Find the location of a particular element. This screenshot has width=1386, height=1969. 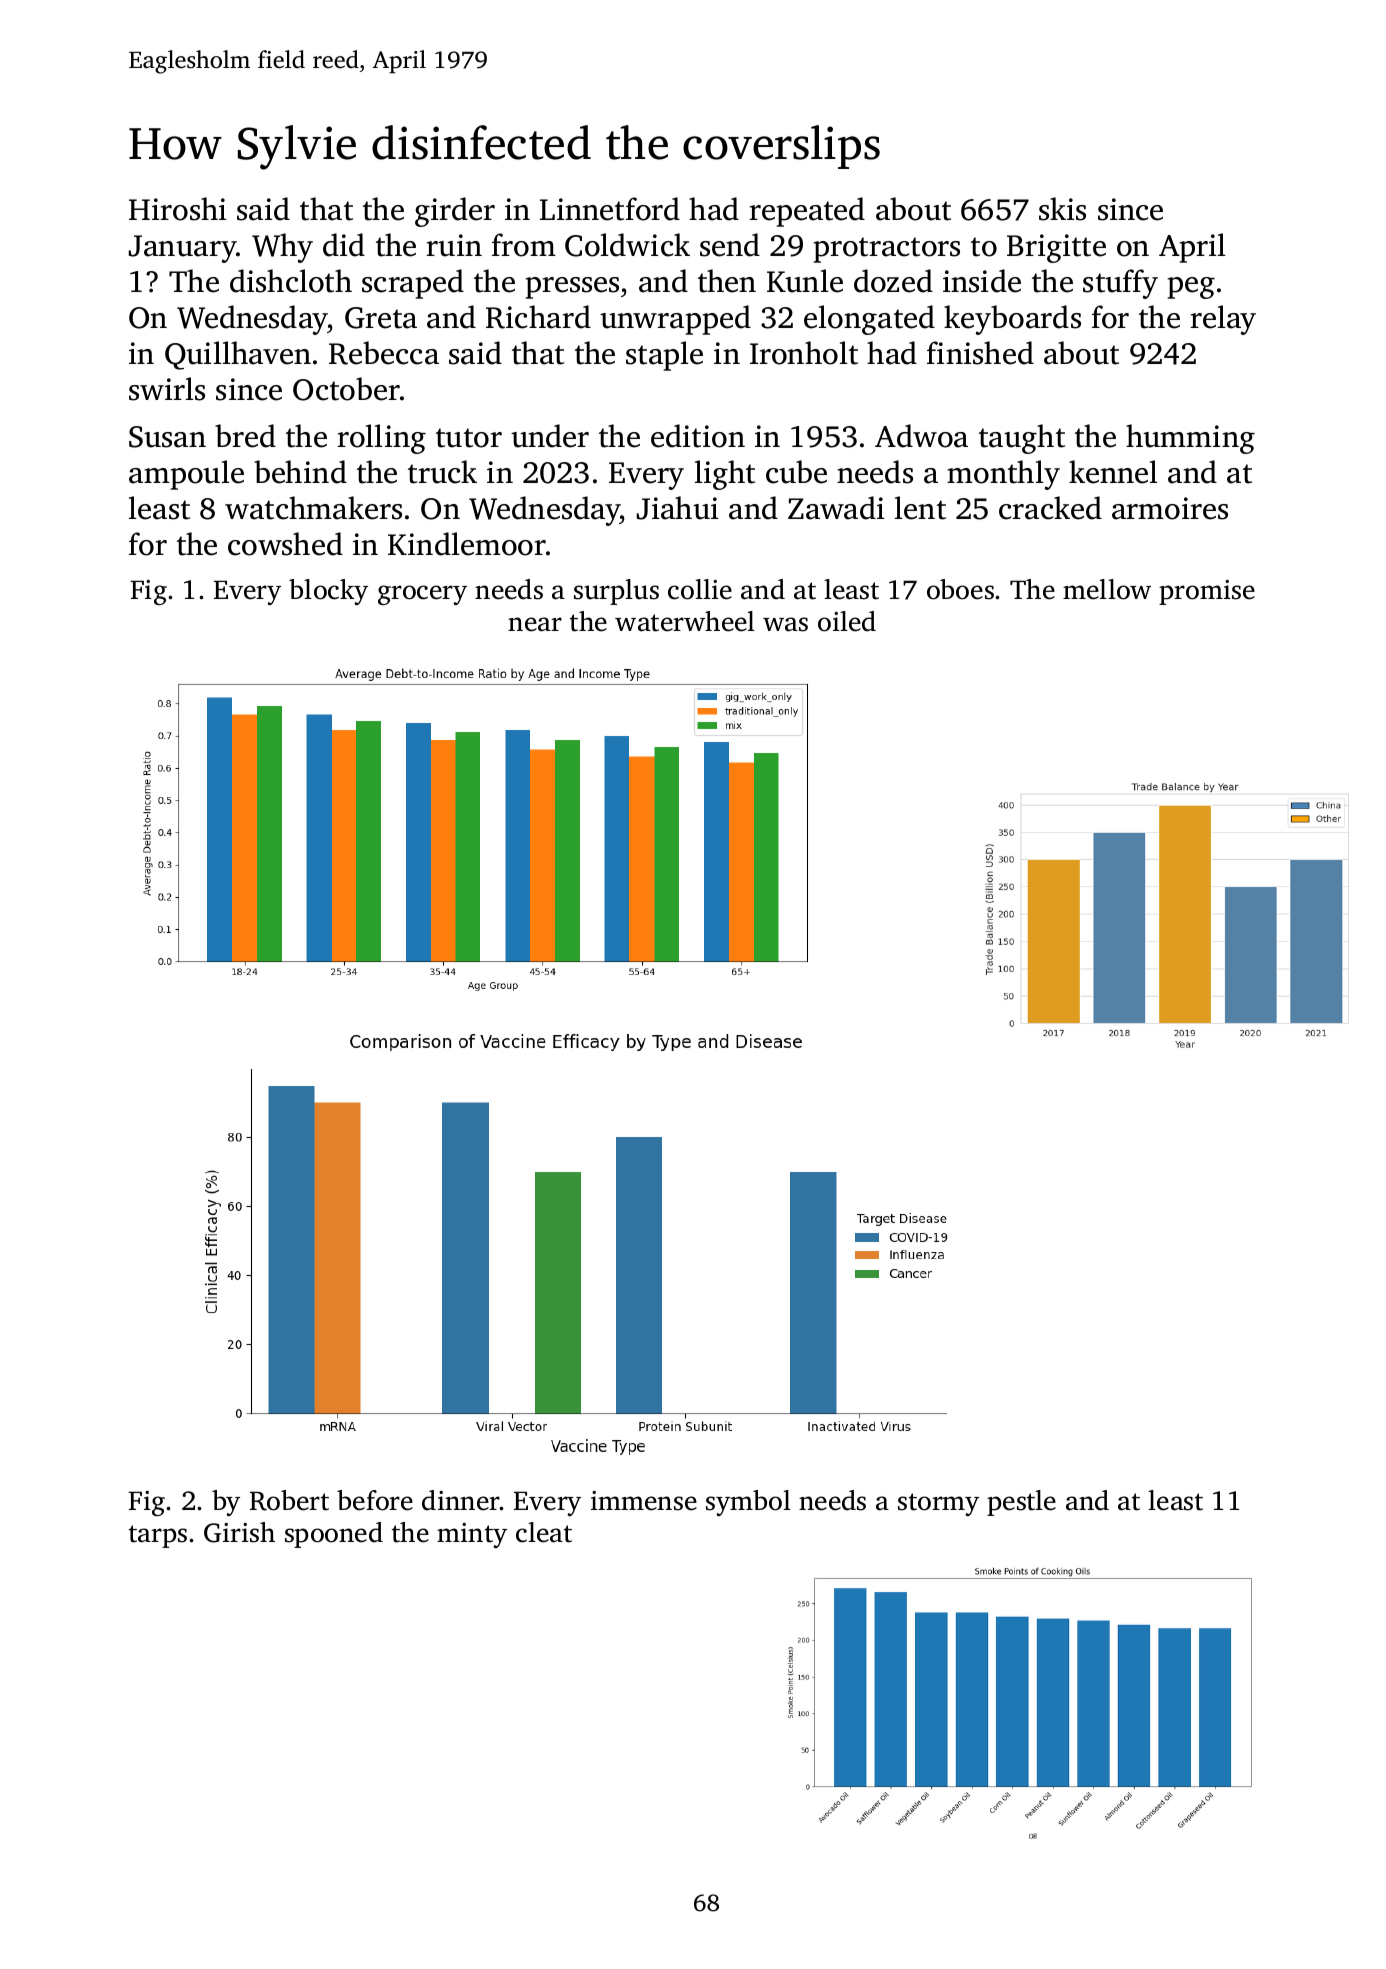

immense is located at coordinates (644, 1501).
